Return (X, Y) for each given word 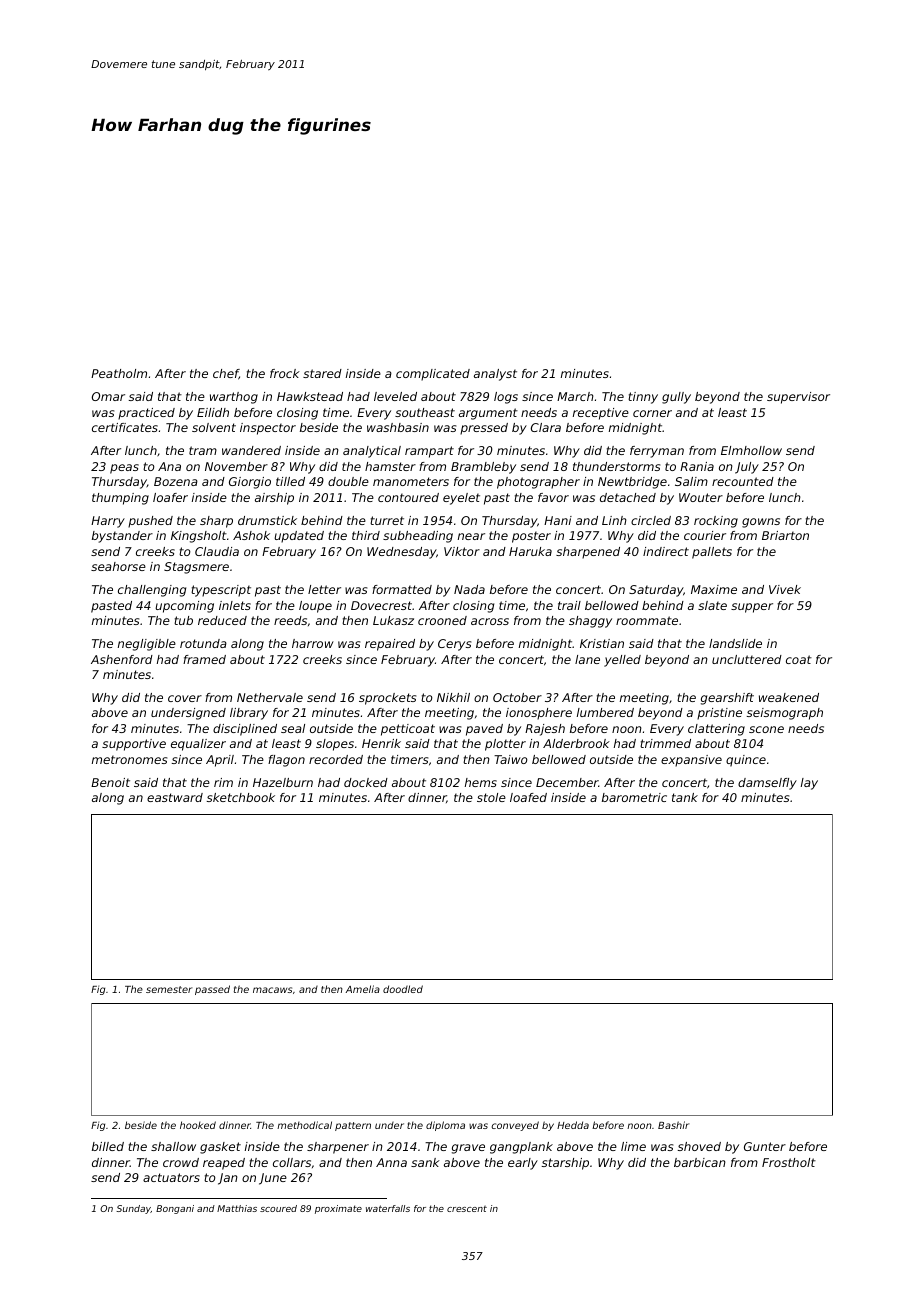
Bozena (176, 481)
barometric (634, 797)
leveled (395, 396)
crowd (181, 1162)
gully (676, 398)
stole (491, 797)
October (517, 697)
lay (809, 784)
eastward (175, 797)
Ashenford (122, 659)
